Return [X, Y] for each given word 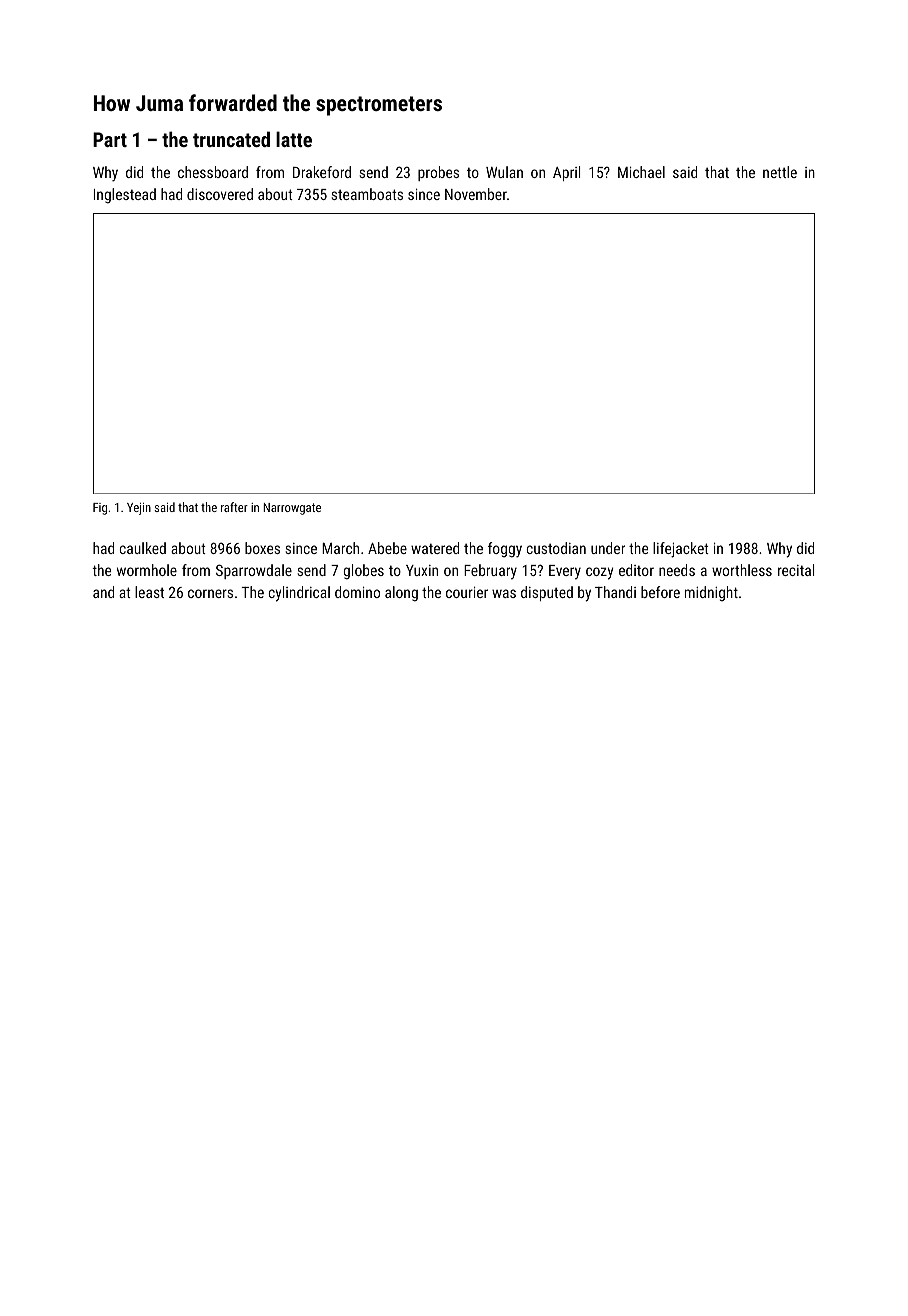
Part [110, 139]
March [340, 548]
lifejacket [681, 550]
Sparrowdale [254, 571]
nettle [780, 172]
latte [294, 139]
